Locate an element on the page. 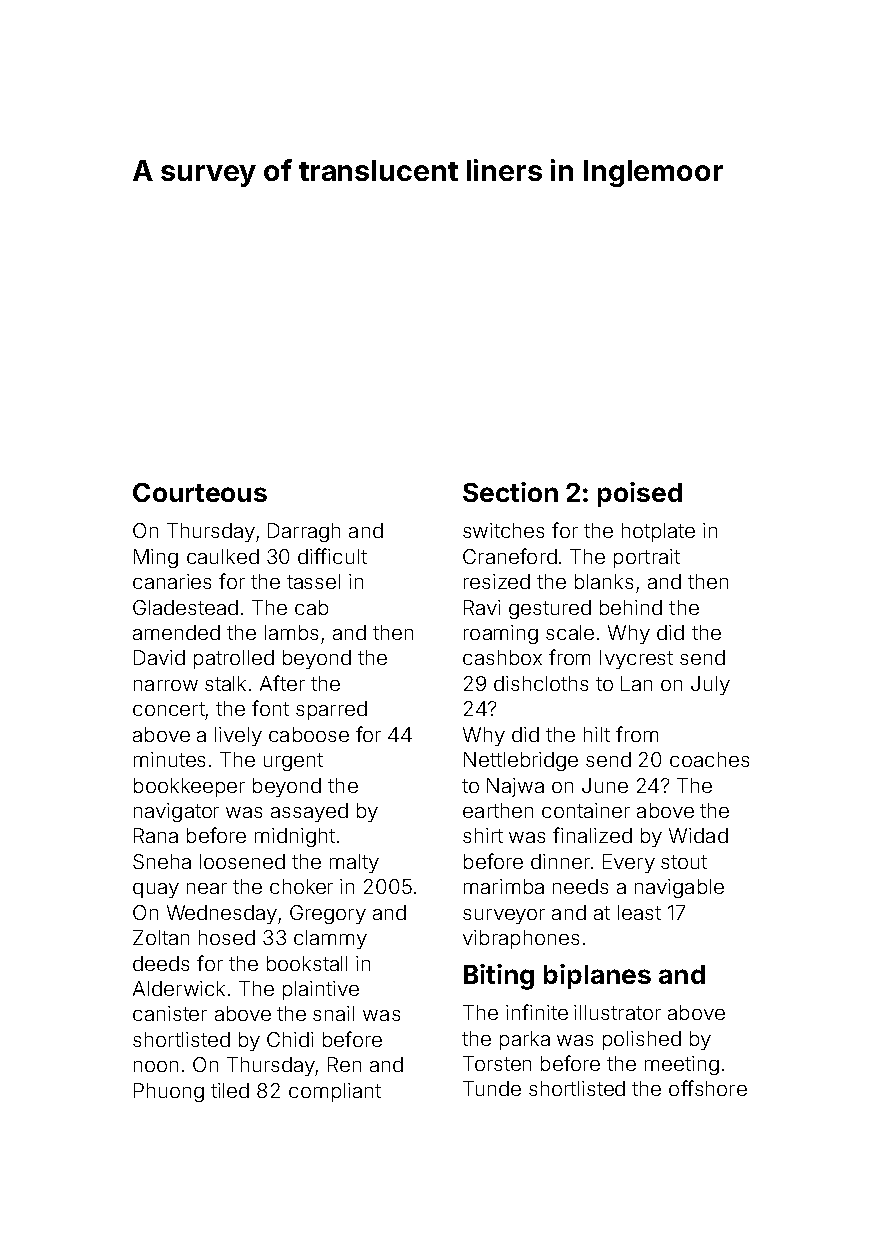 The width and height of the image is (883, 1252). poised is located at coordinates (640, 494).
